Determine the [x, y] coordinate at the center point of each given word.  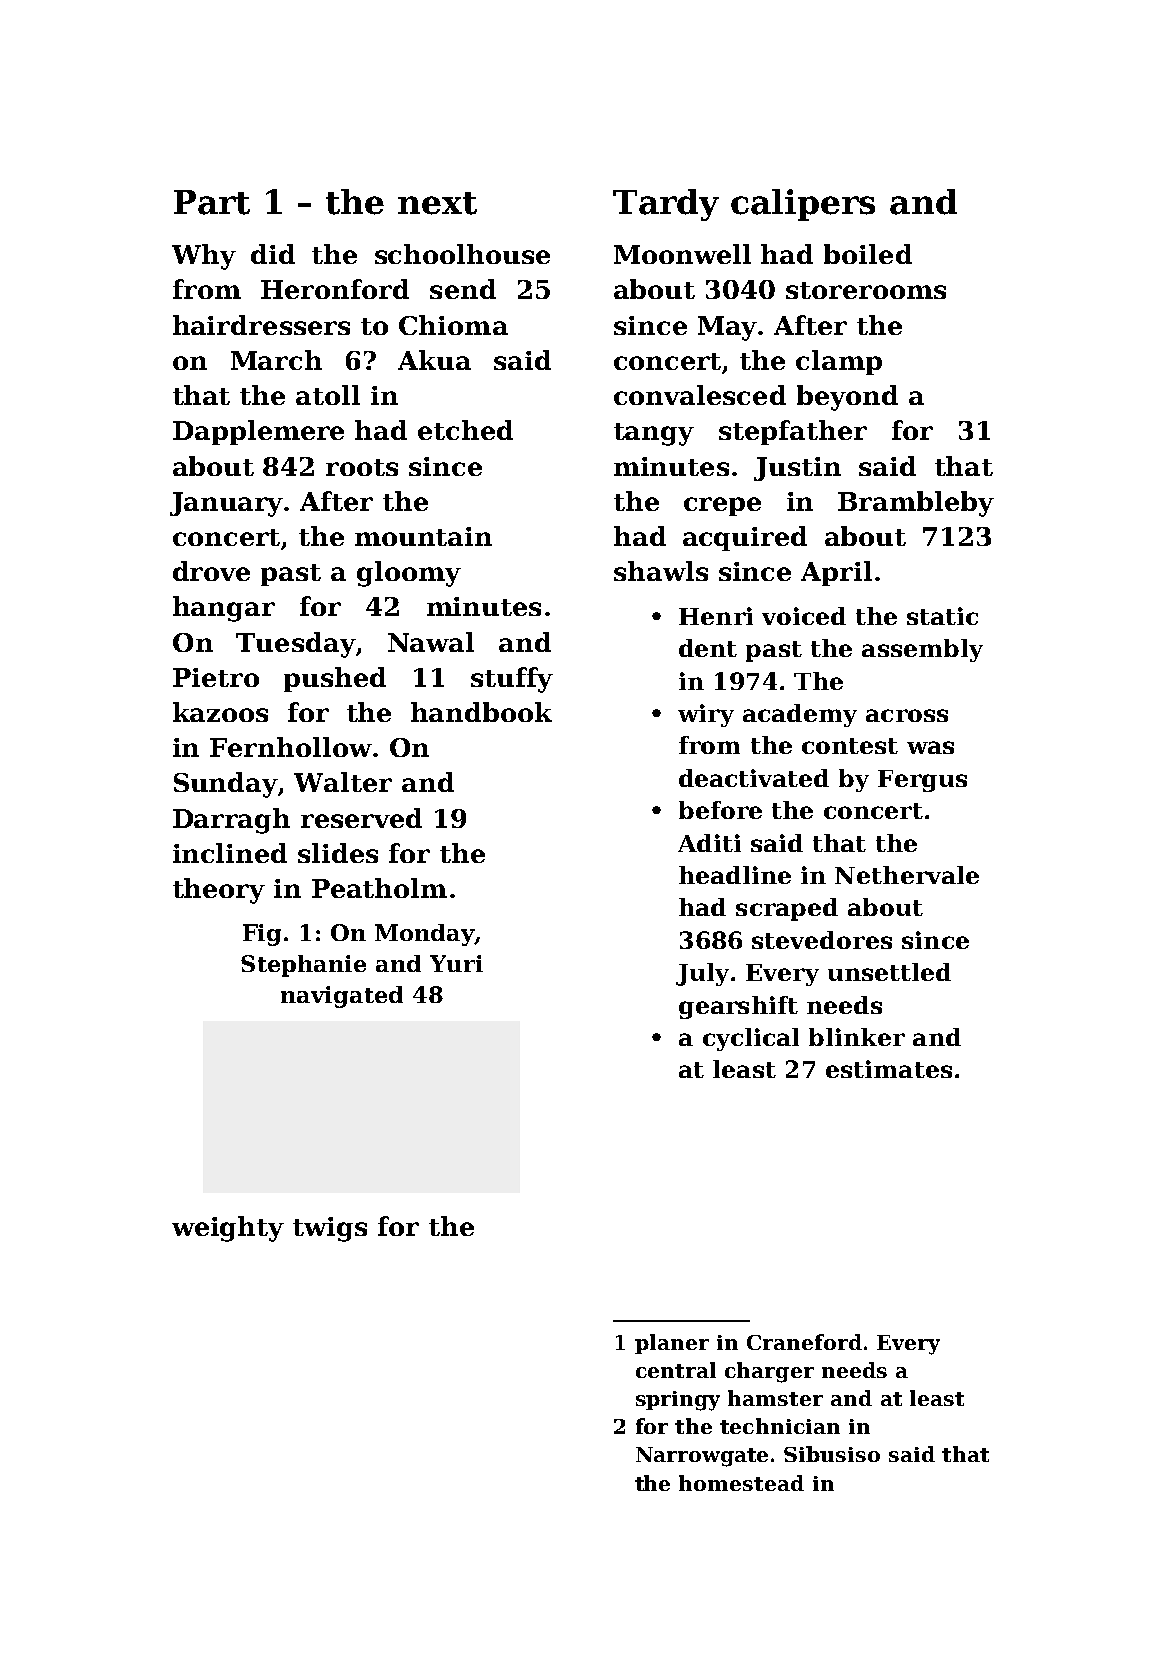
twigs [330, 1229]
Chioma [453, 325]
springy [678, 1401]
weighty [228, 1229]
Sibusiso [832, 1454]
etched [465, 430]
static [942, 616]
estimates [889, 1069]
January [227, 504]
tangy [654, 434]
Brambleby [916, 504]
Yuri [456, 963]
